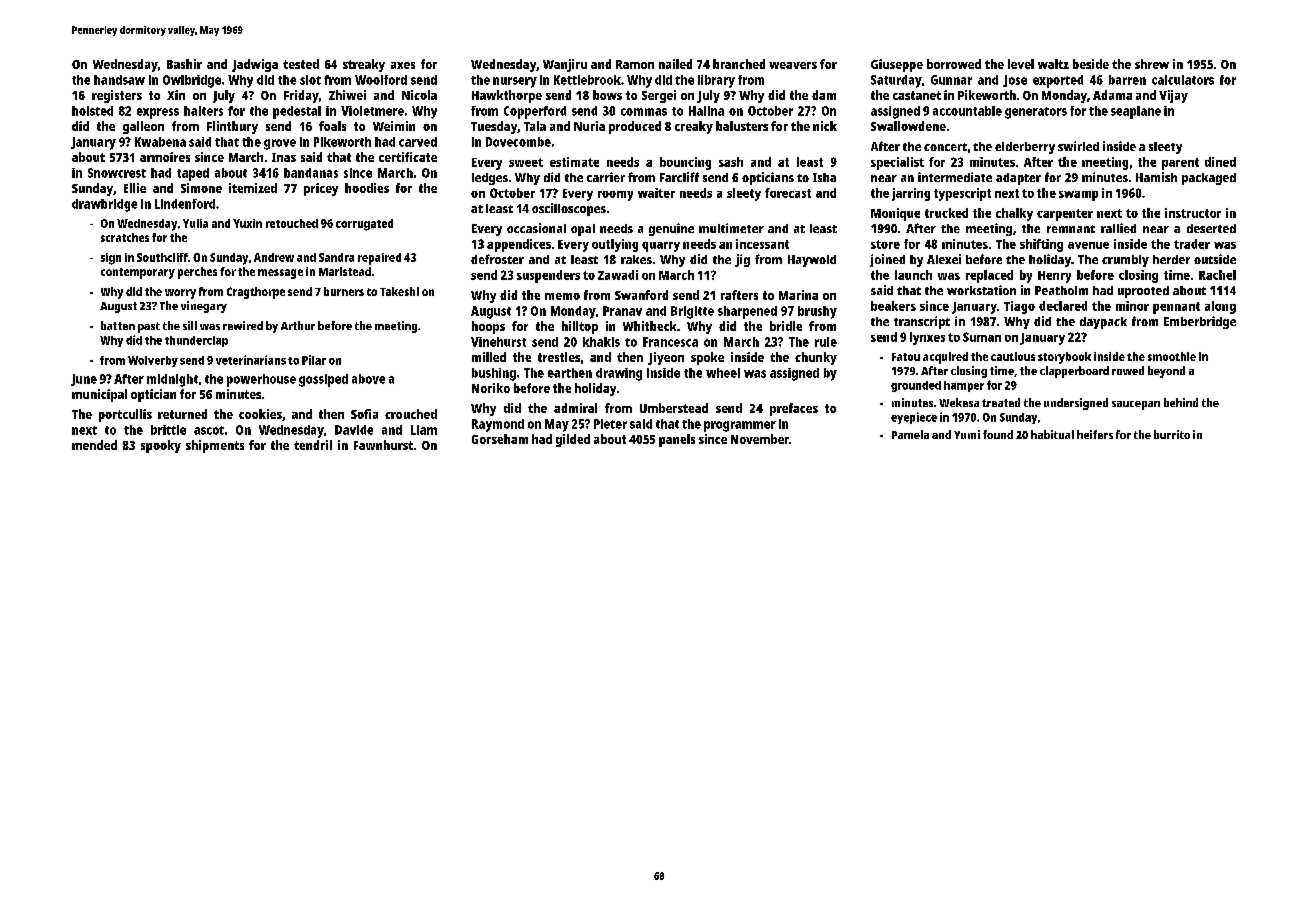  What do you see at coordinates (344, 291) in the screenshot?
I see `burners` at bounding box center [344, 291].
